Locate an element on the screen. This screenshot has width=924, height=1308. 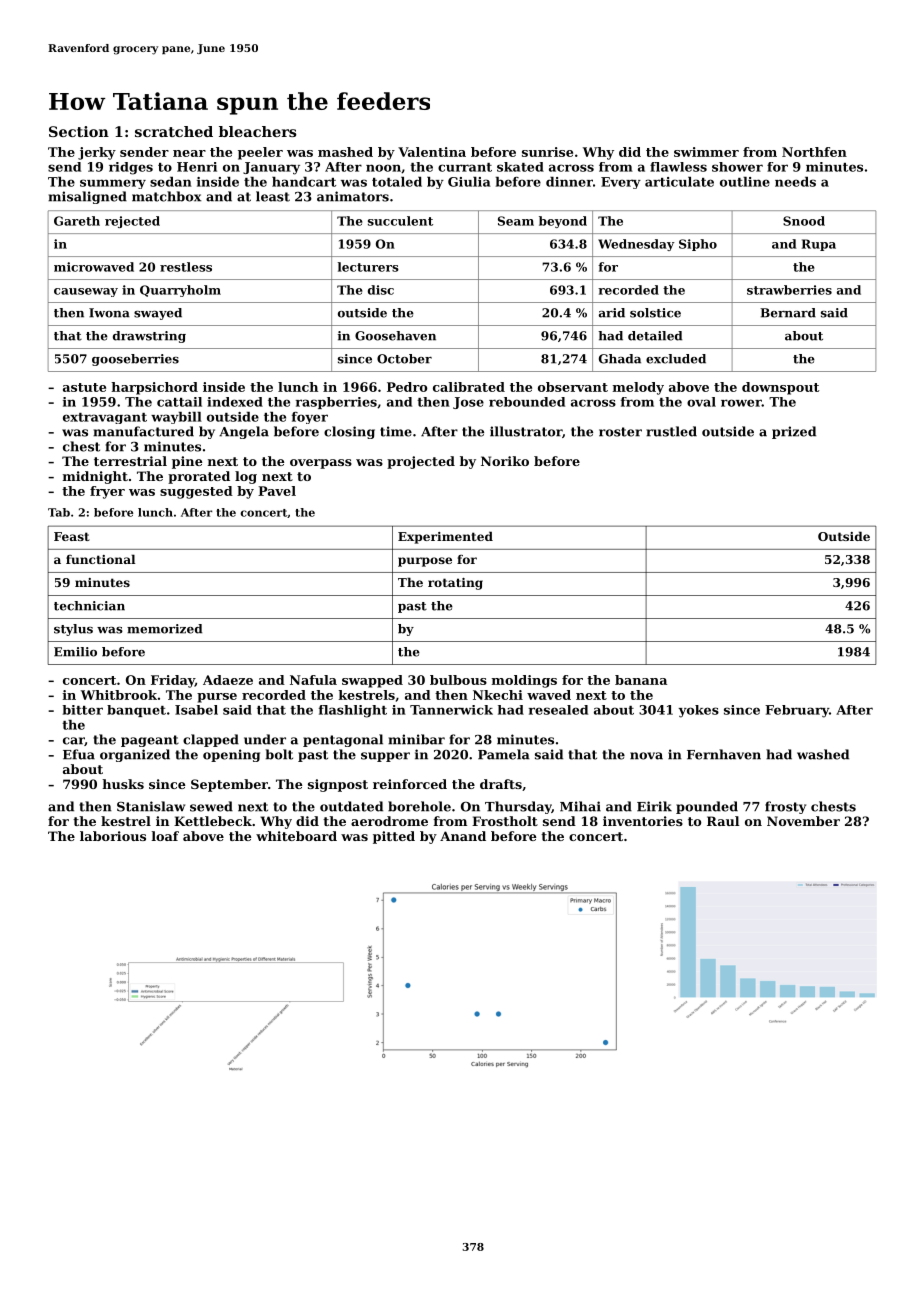
banana is located at coordinates (641, 680).
